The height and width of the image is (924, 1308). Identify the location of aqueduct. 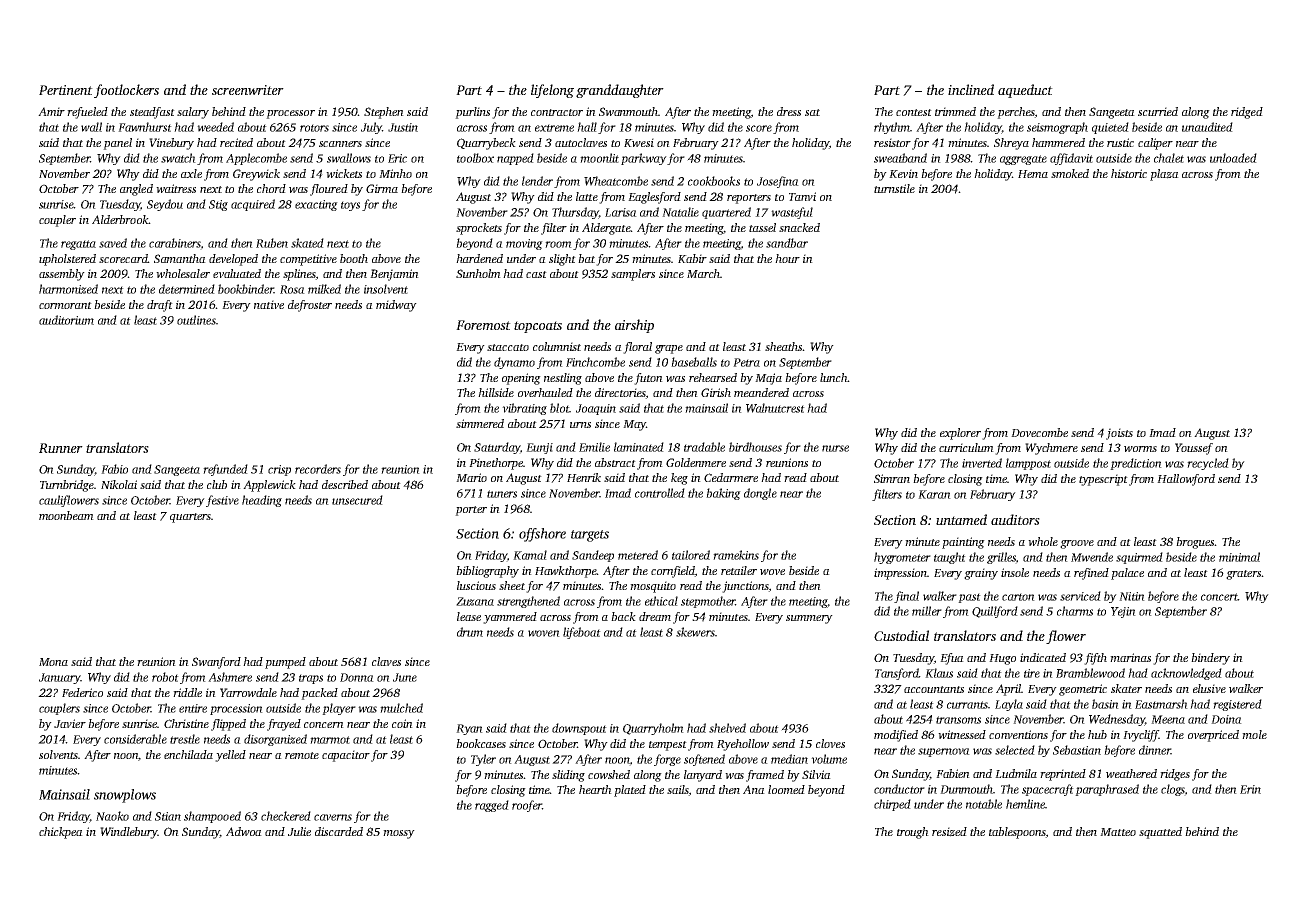
(1025, 91).
